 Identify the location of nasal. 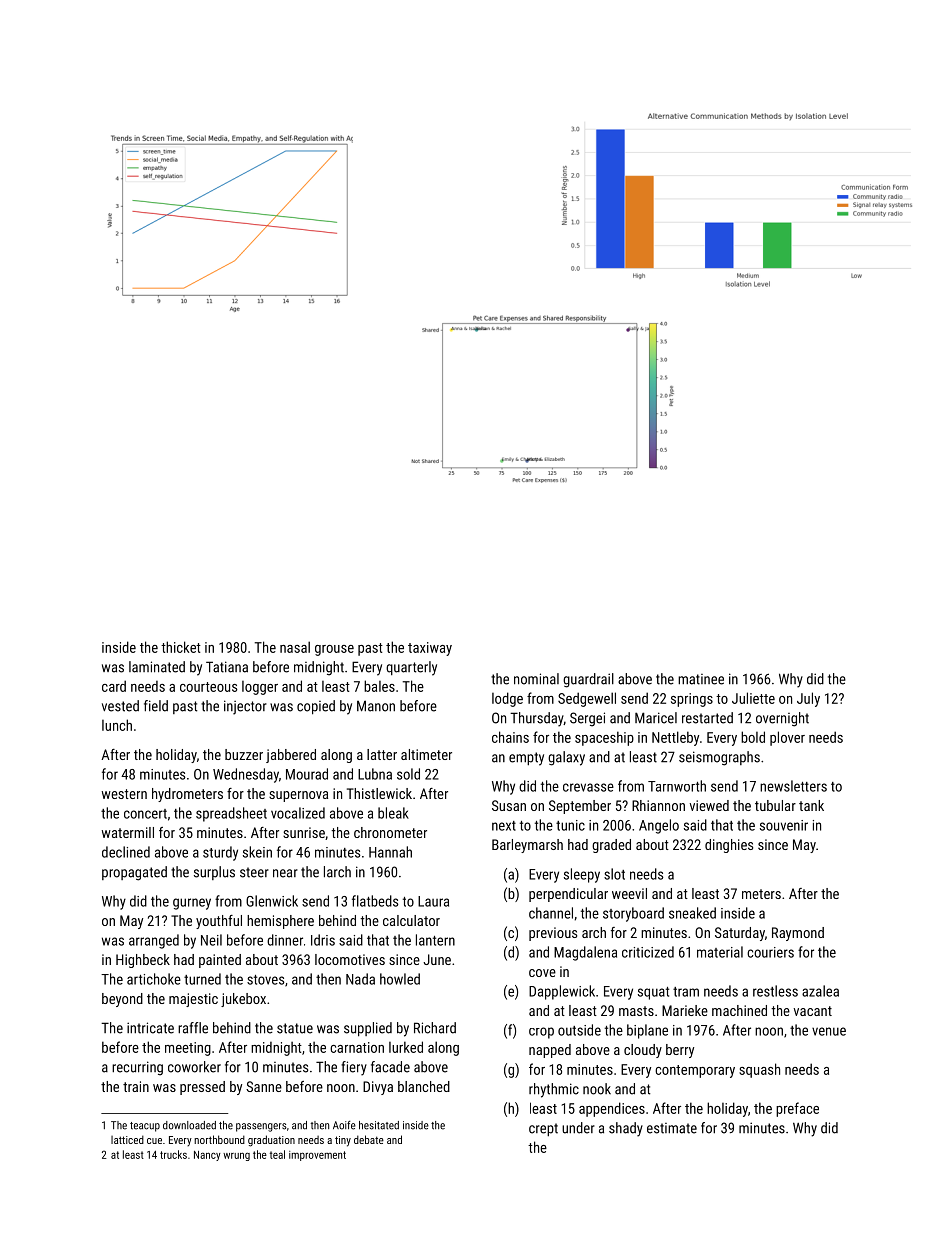
(295, 647).
